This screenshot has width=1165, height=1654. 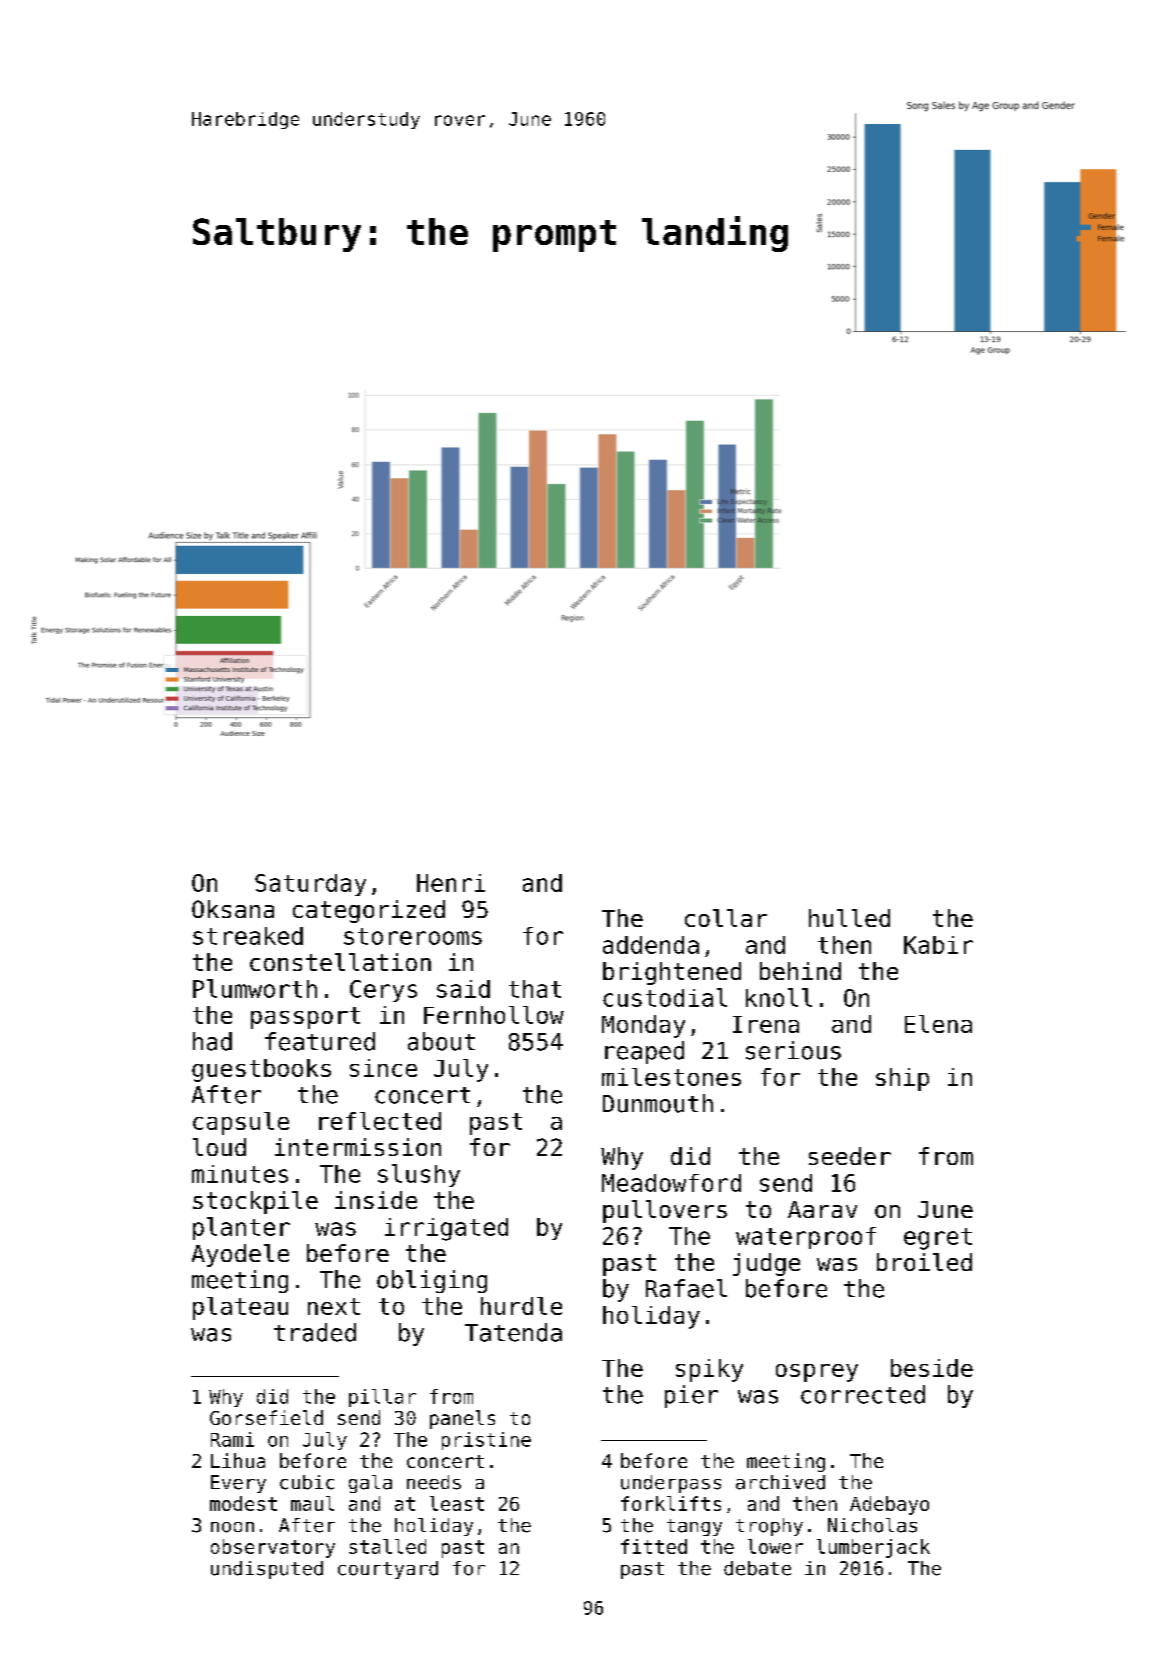 What do you see at coordinates (671, 1183) in the screenshot?
I see `Meadowford` at bounding box center [671, 1183].
